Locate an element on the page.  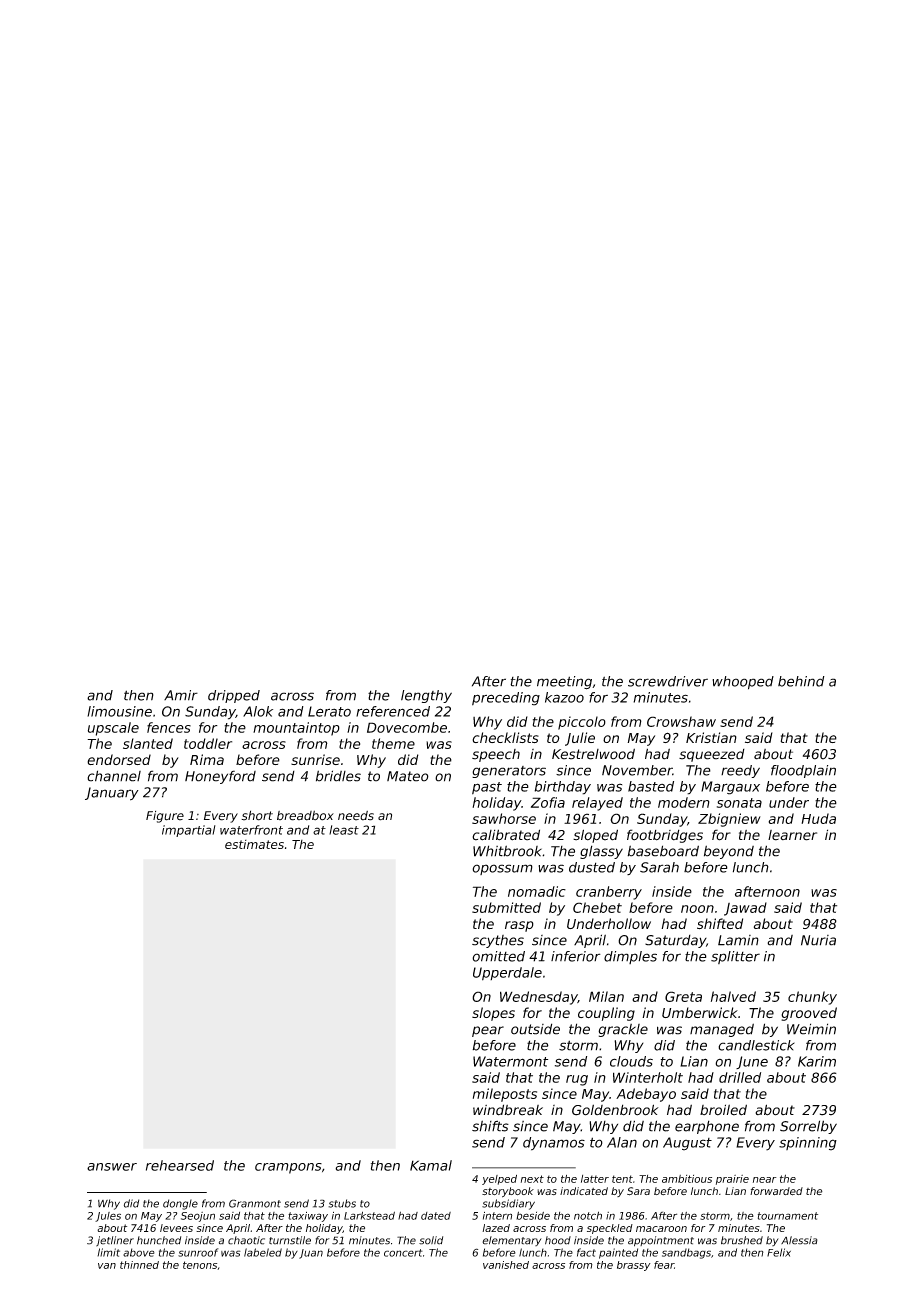
mileposts is located at coordinates (505, 1095).
